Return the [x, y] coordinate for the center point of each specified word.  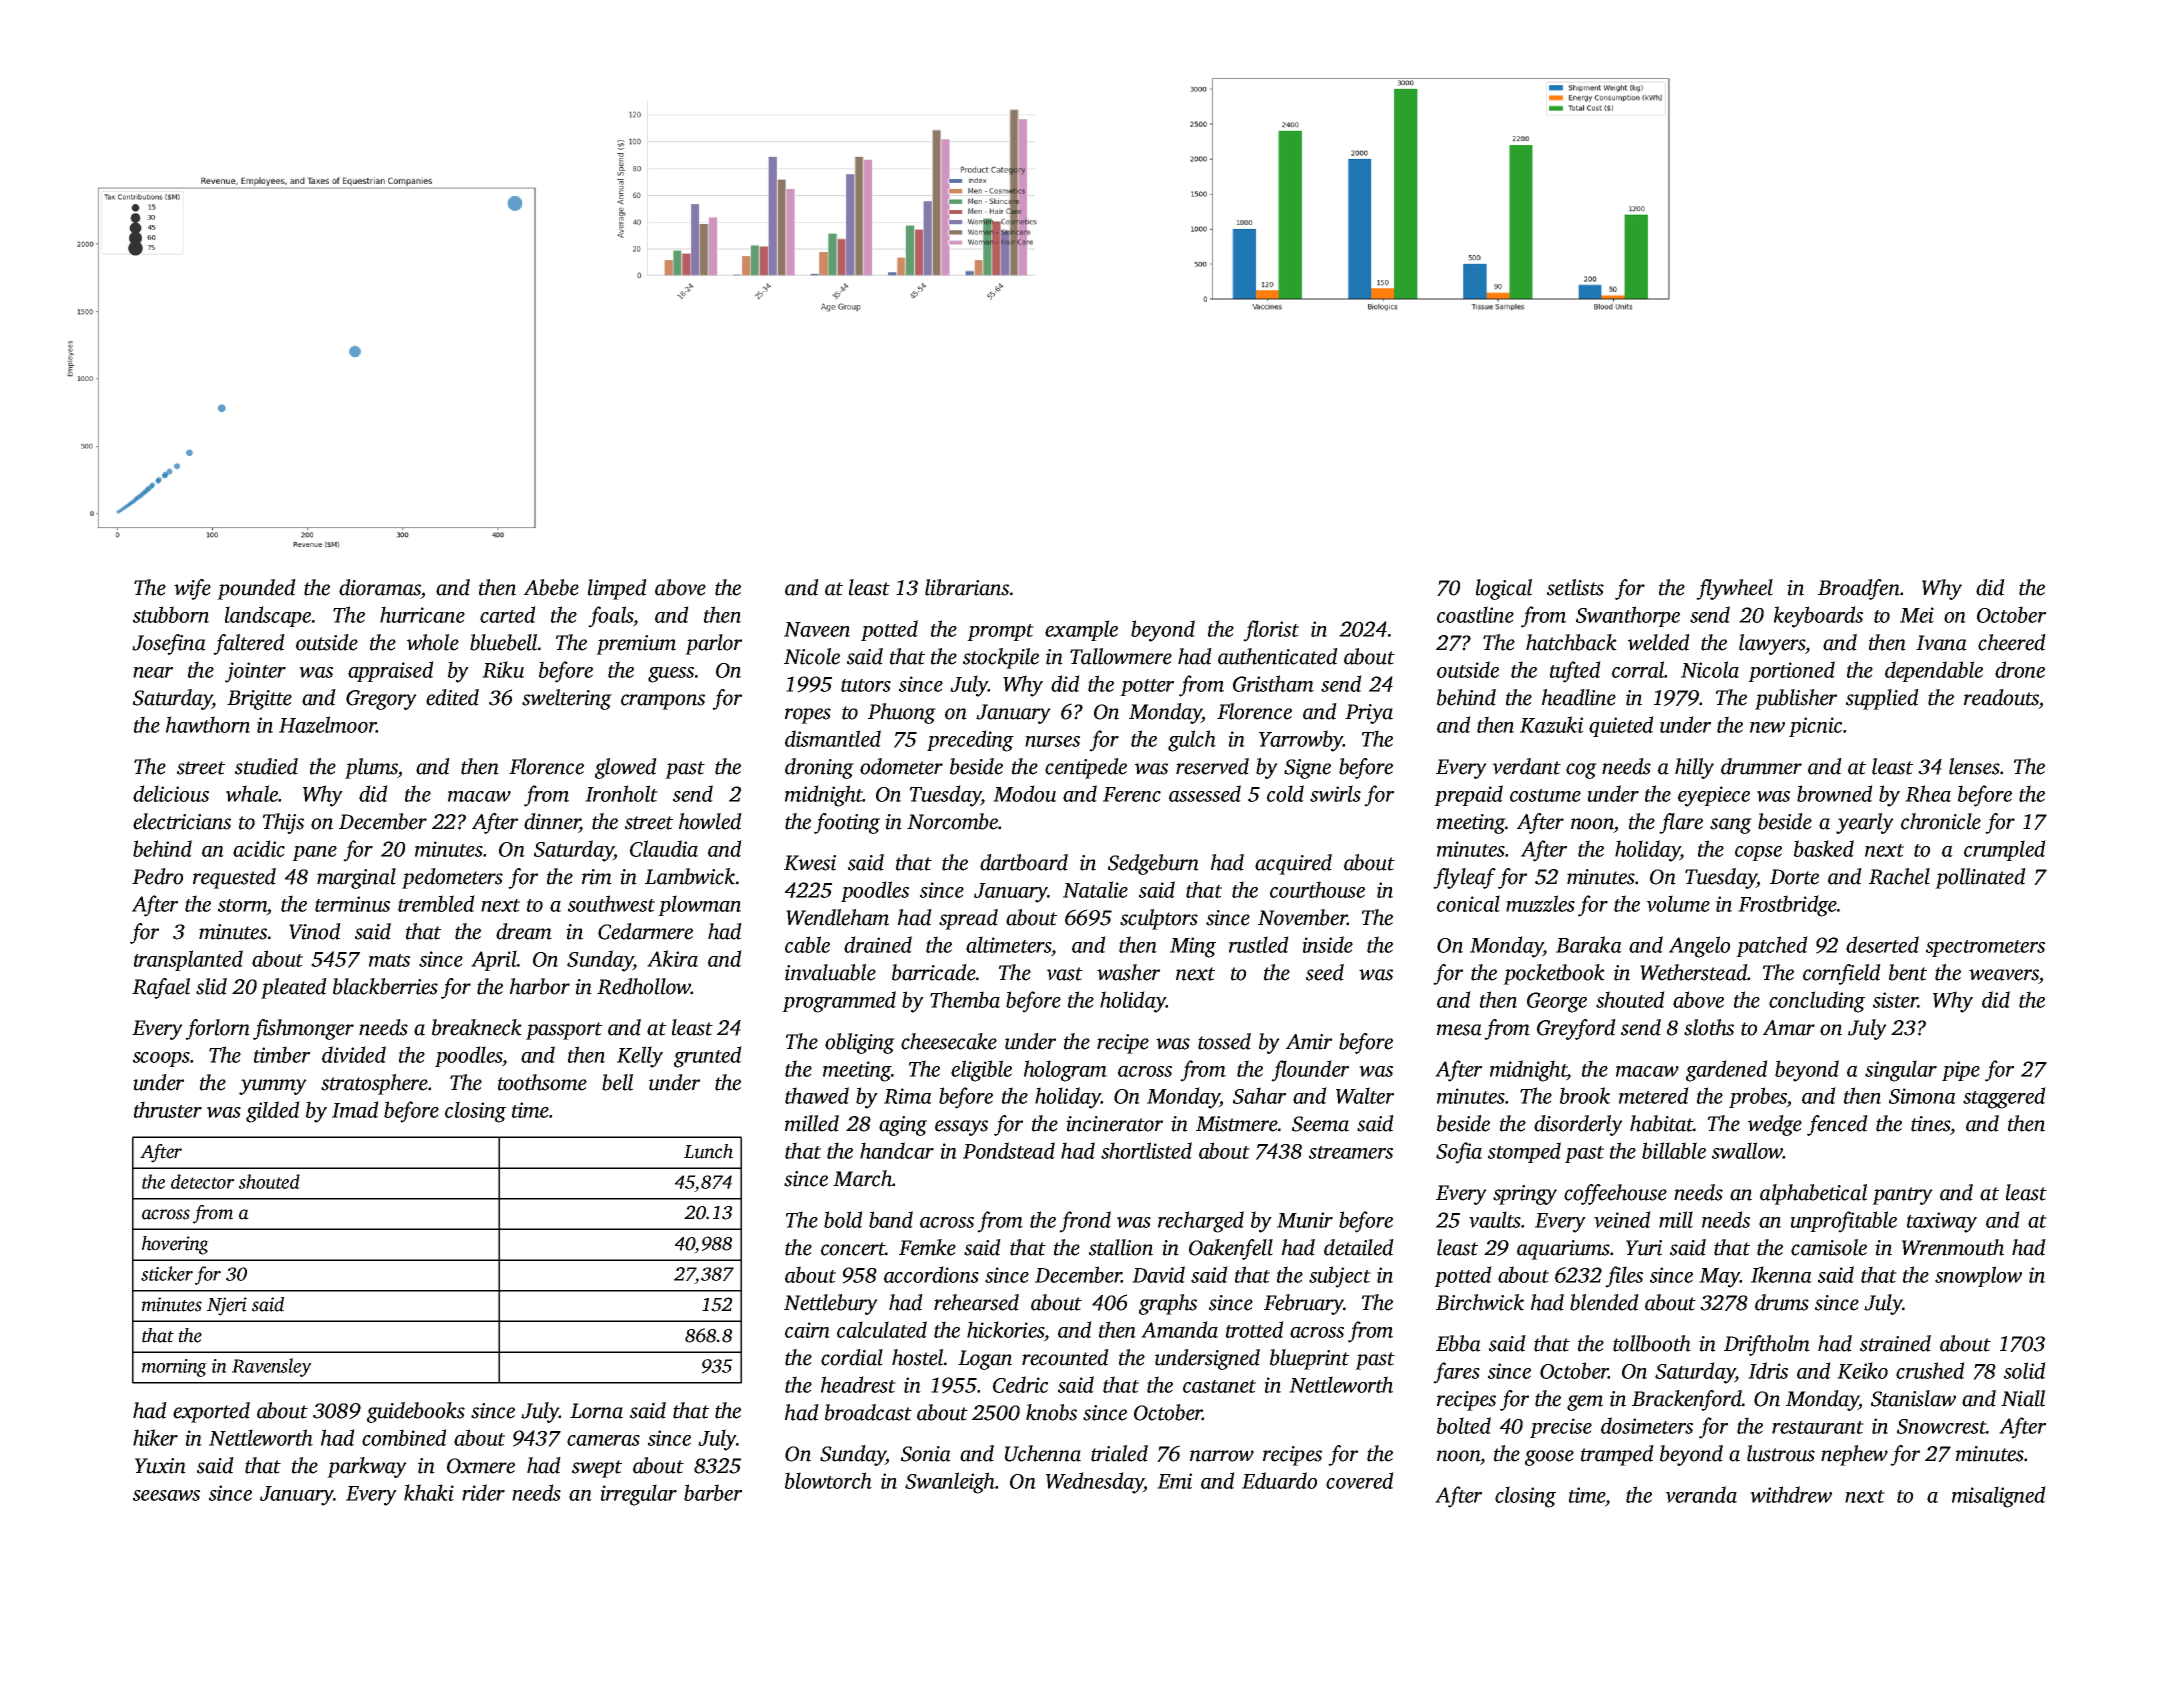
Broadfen [1859, 589]
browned [1835, 793]
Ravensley [272, 1367]
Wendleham [837, 917]
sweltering [567, 699]
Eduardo [1279, 1480]
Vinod [315, 931]
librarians [967, 587]
